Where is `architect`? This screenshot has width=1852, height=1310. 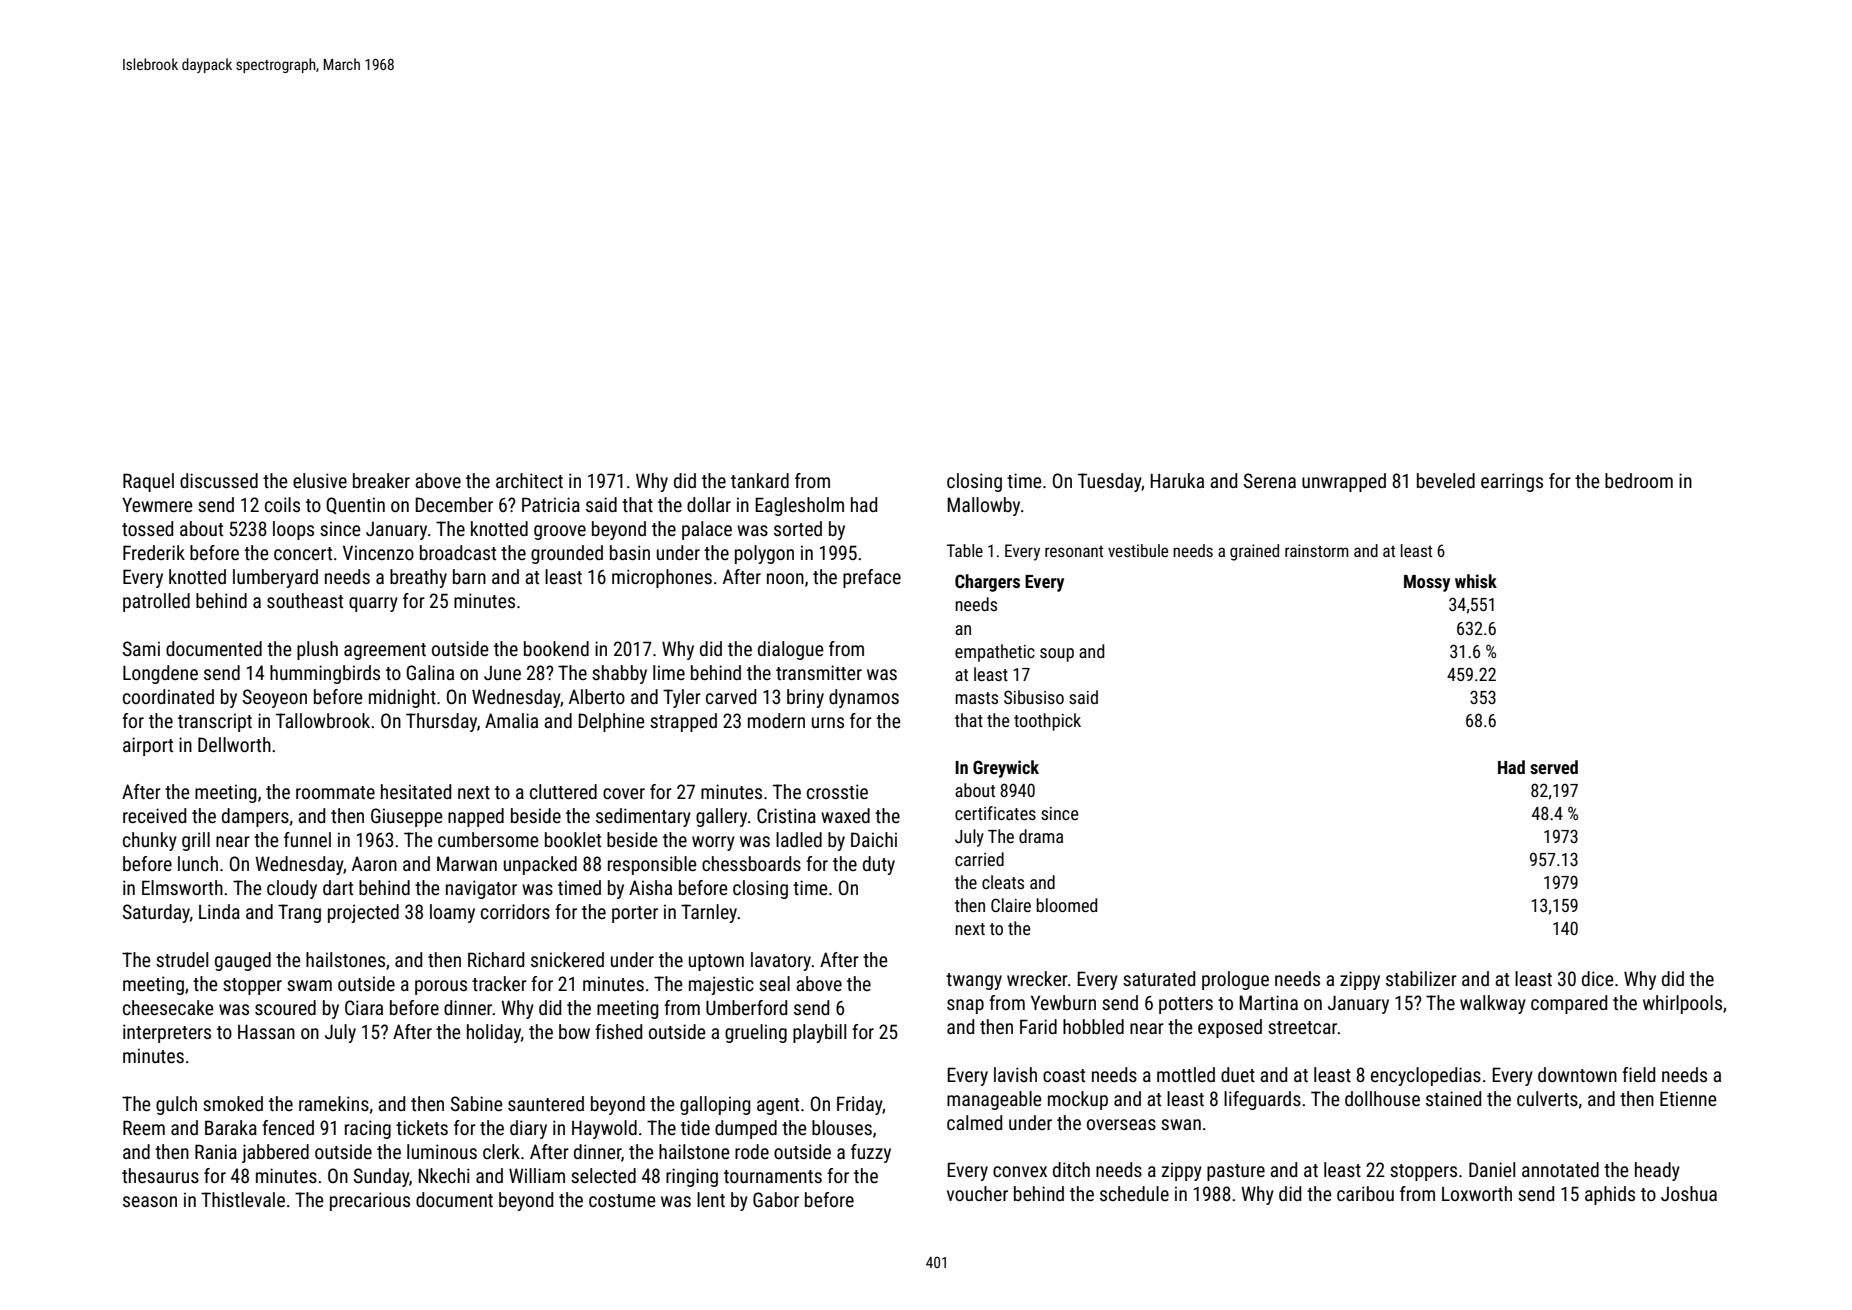 architect is located at coordinates (529, 480).
